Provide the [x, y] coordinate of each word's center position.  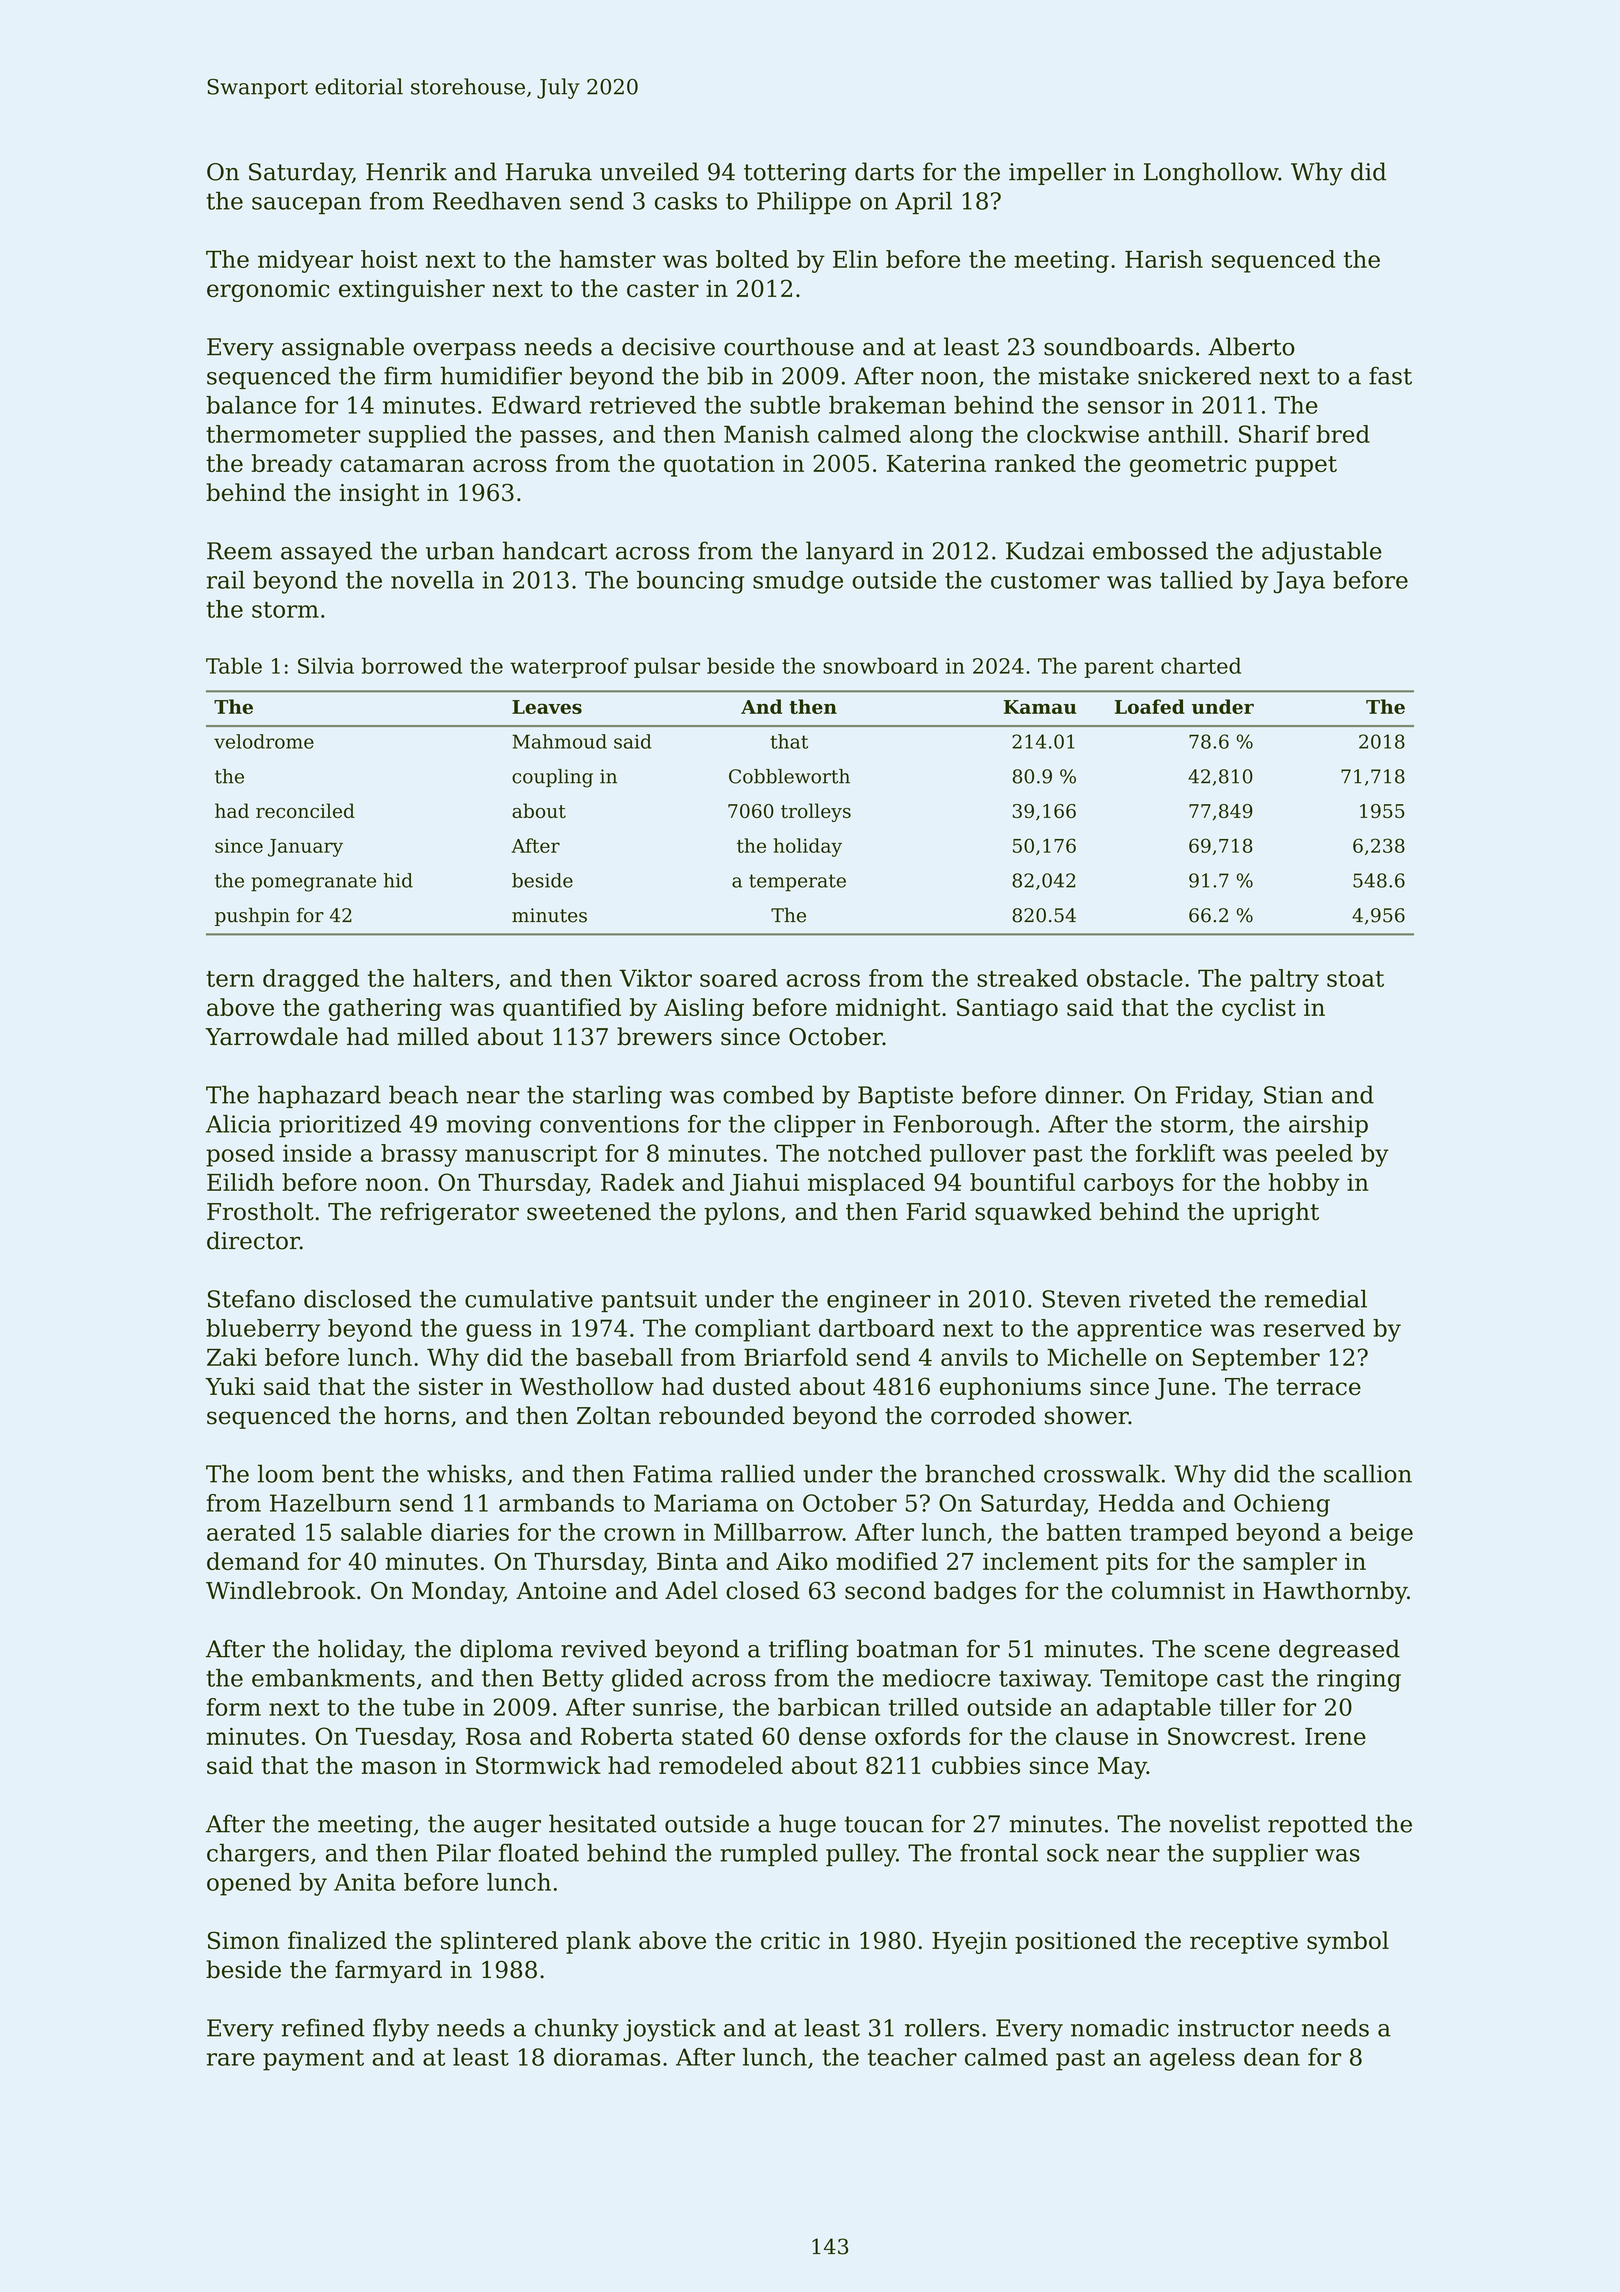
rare [231, 2059]
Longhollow [1211, 174]
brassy [419, 1155]
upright [1276, 1213]
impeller [1057, 173]
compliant [752, 1330]
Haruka [549, 171]
